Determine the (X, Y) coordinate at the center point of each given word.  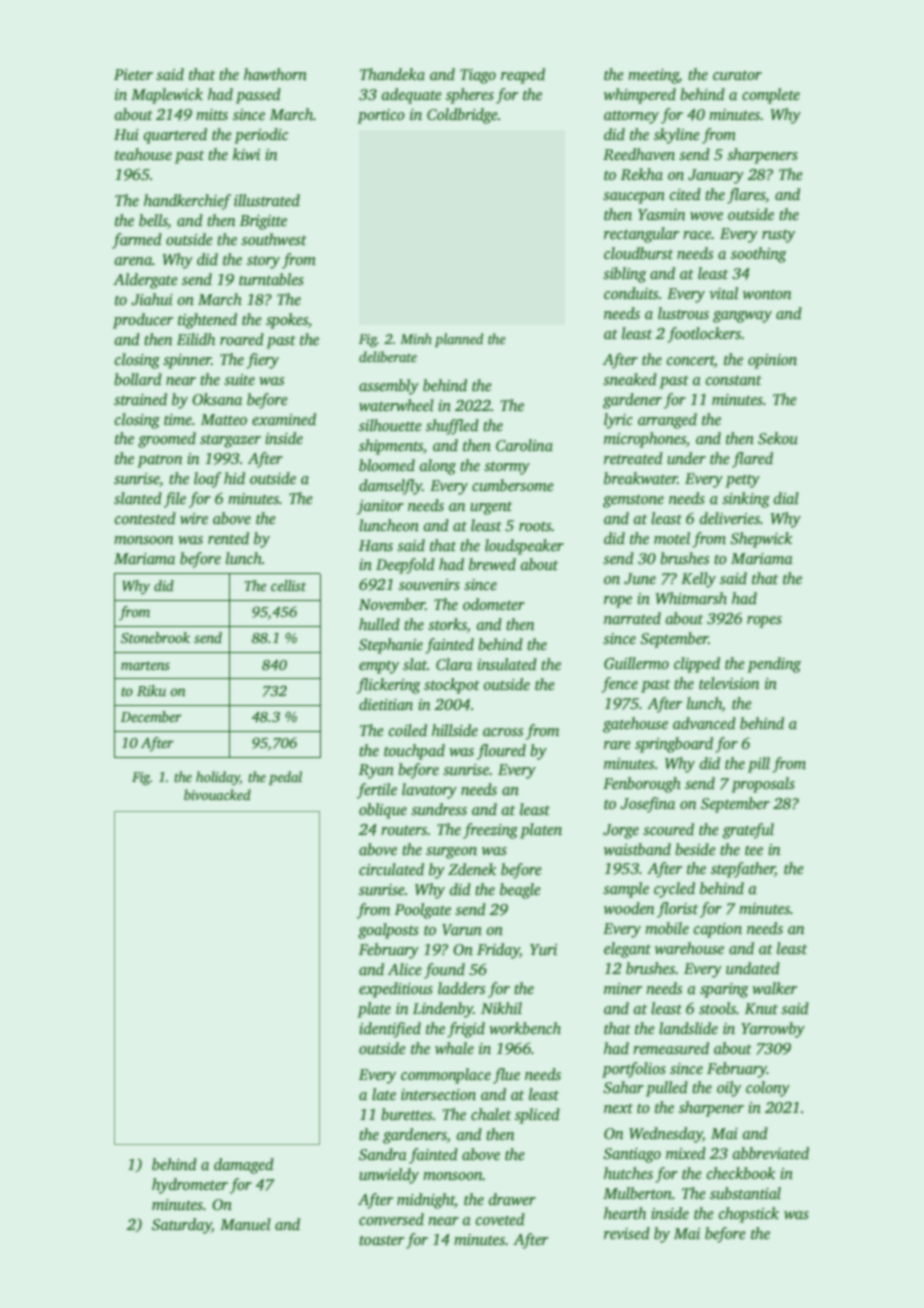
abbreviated (771, 1153)
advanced (704, 723)
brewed (492, 564)
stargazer (230, 441)
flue (506, 1076)
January (716, 176)
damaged (244, 1166)
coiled (408, 730)
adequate (412, 96)
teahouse (143, 154)
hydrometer (190, 1186)
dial (786, 498)
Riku (151, 690)
